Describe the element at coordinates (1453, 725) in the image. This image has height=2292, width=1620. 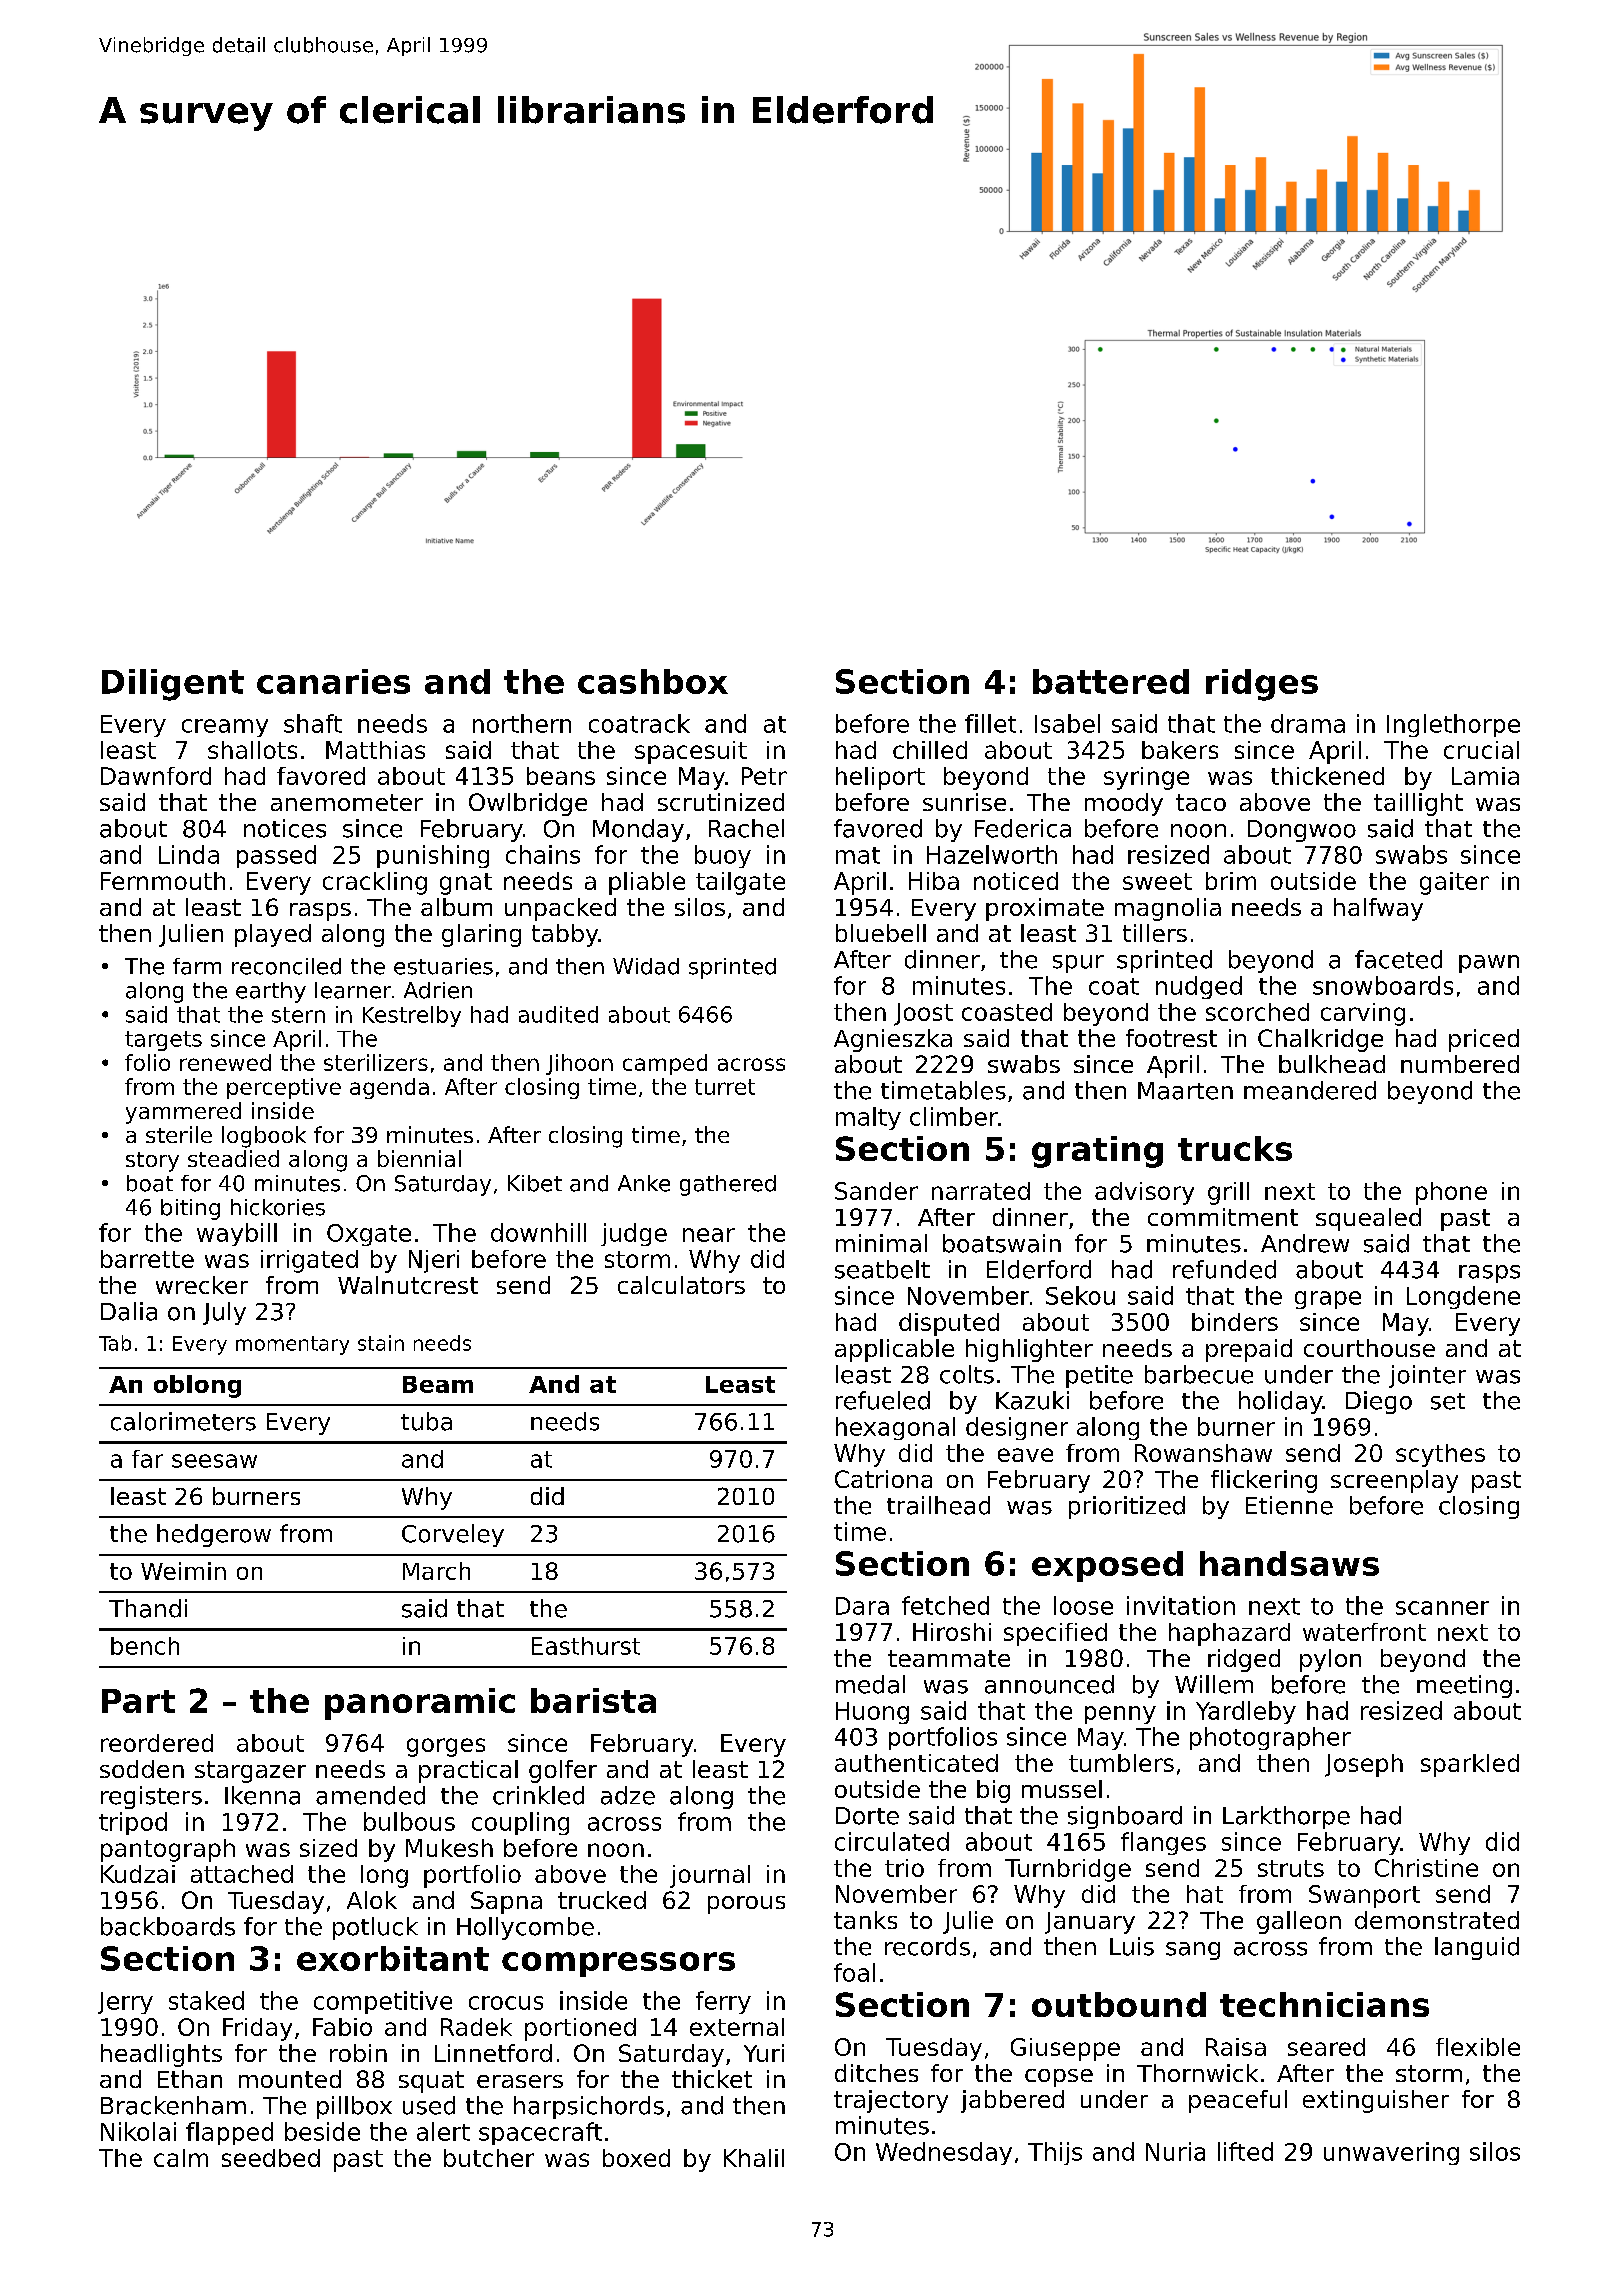
I see `Inglethorpe` at that location.
